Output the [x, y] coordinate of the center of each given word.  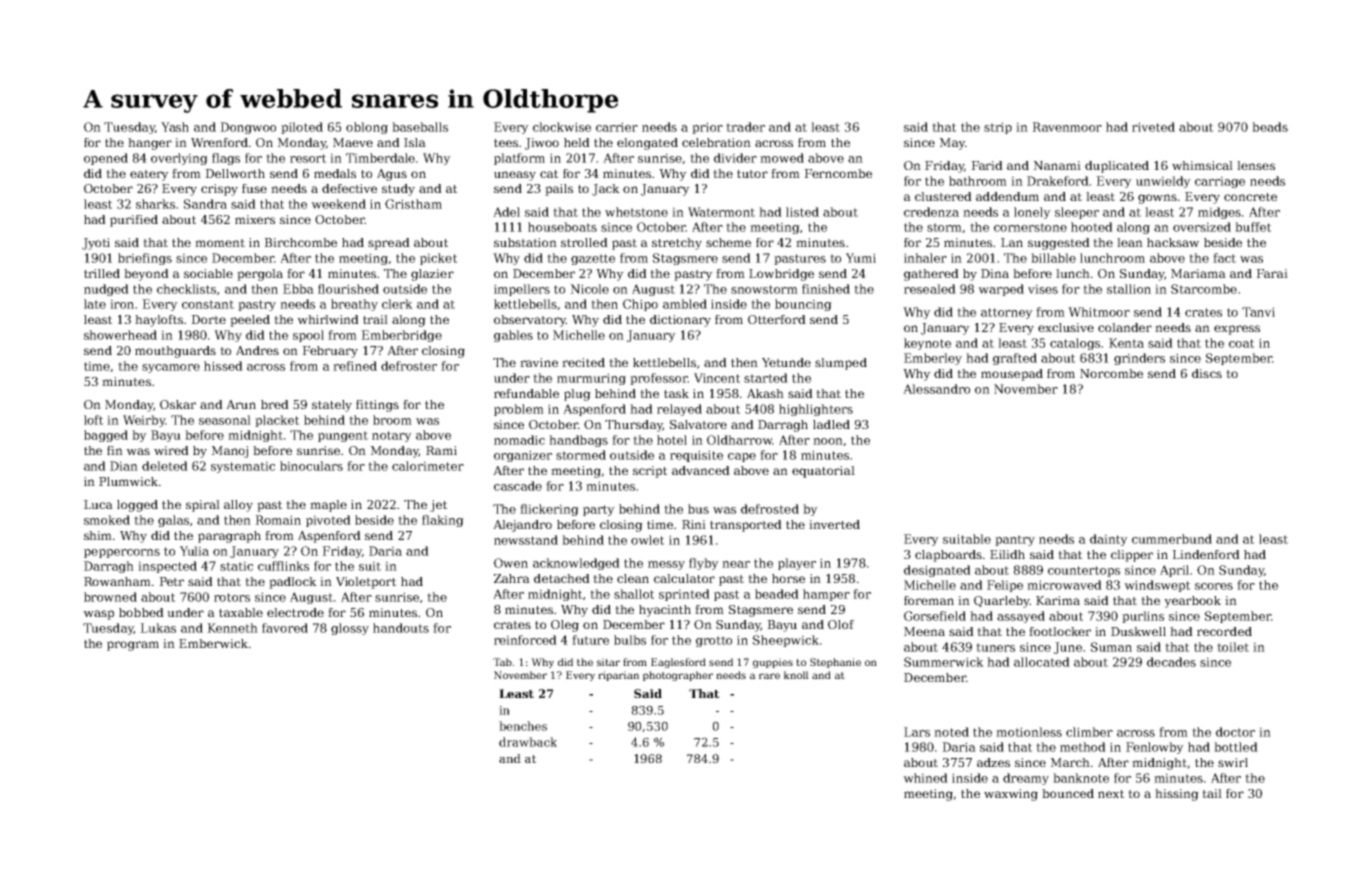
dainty [1109, 540]
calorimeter [428, 466]
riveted [1153, 127]
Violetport [366, 583]
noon [828, 441]
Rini [694, 524]
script [650, 472]
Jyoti [96, 244]
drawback [528, 742]
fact [1224, 258]
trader [745, 127]
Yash [175, 127]
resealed [930, 289]
